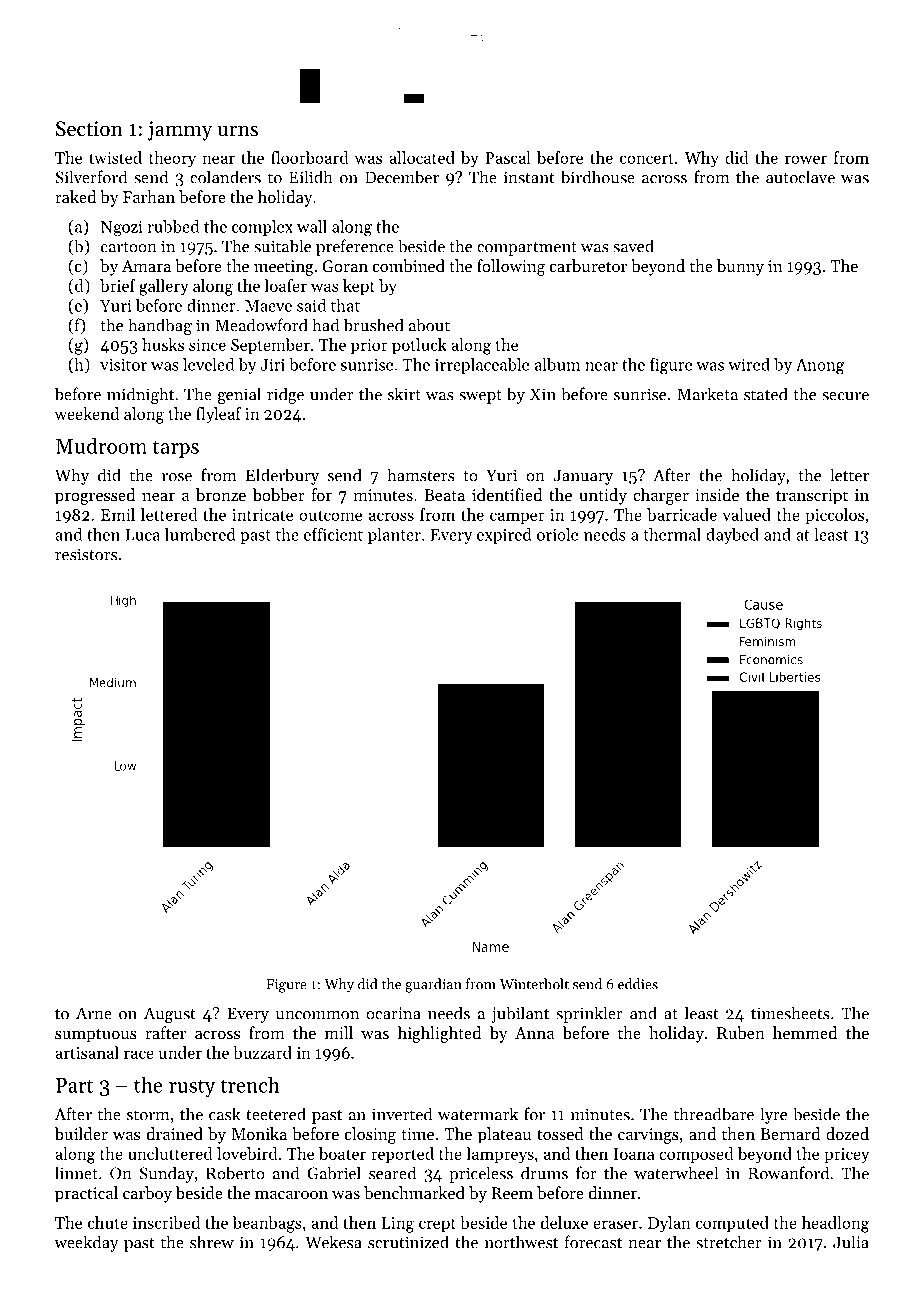 Image resolution: width=924 pixels, height=1308 pixels. What do you see at coordinates (800, 177) in the document?
I see `autoclave` at bounding box center [800, 177].
